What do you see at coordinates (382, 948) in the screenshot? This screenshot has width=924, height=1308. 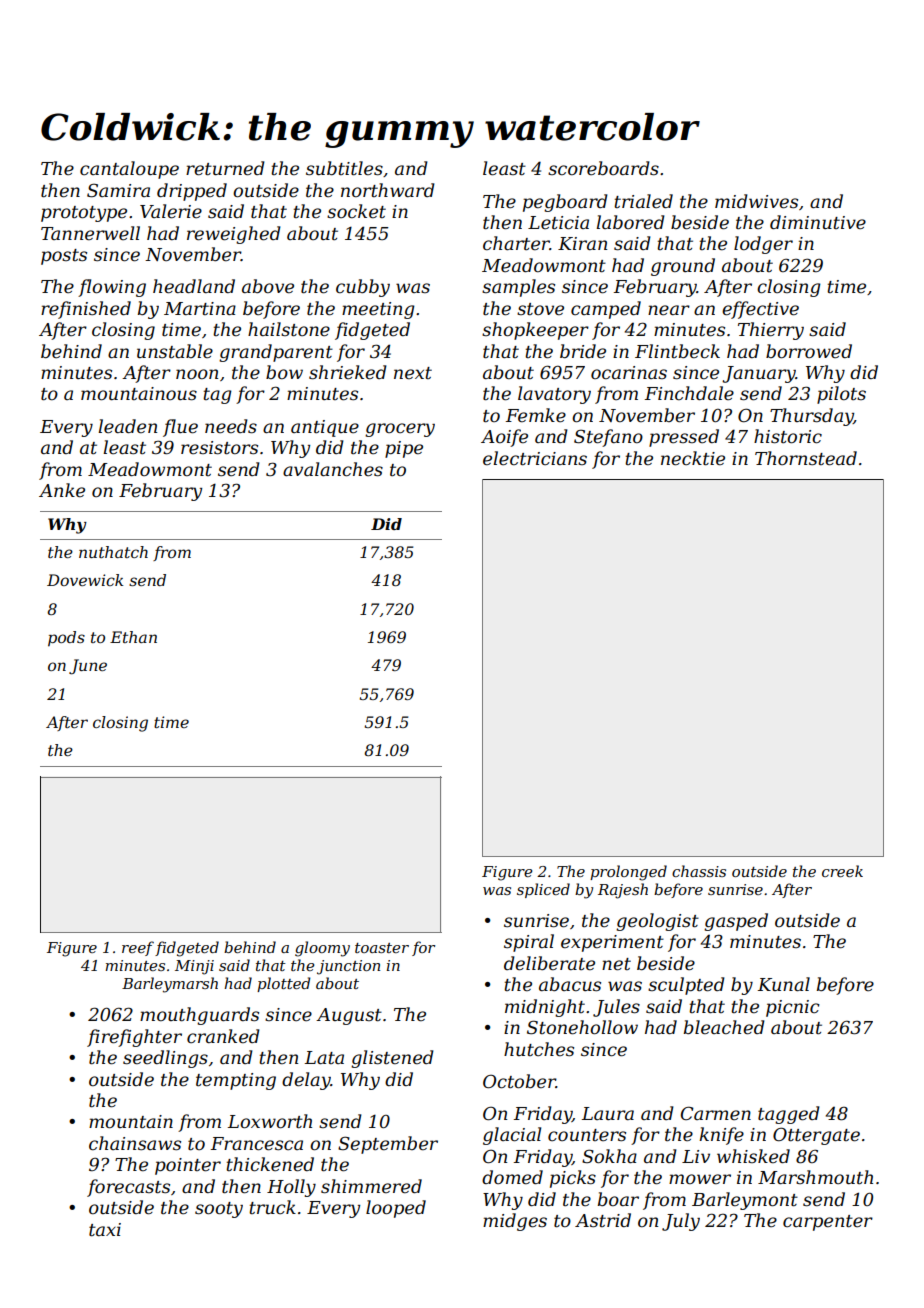 I see `toaster` at bounding box center [382, 948].
